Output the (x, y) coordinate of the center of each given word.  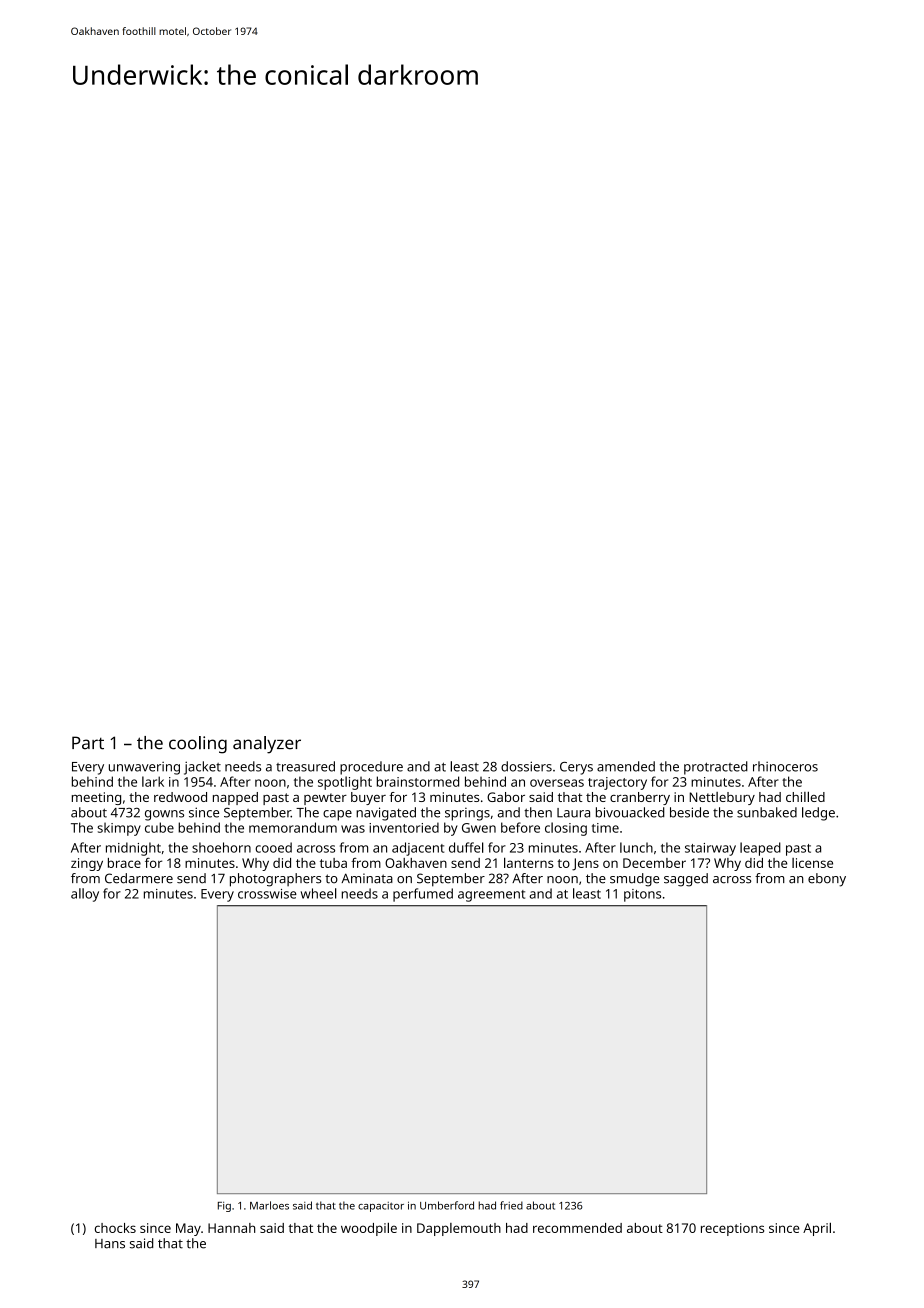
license (812, 863)
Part (88, 743)
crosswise (267, 894)
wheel (319, 893)
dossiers (526, 766)
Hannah (231, 1228)
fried (511, 1205)
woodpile (369, 1229)
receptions (732, 1229)
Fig (224, 1207)
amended (626, 766)
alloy (85, 895)
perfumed (423, 895)
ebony (827, 880)
